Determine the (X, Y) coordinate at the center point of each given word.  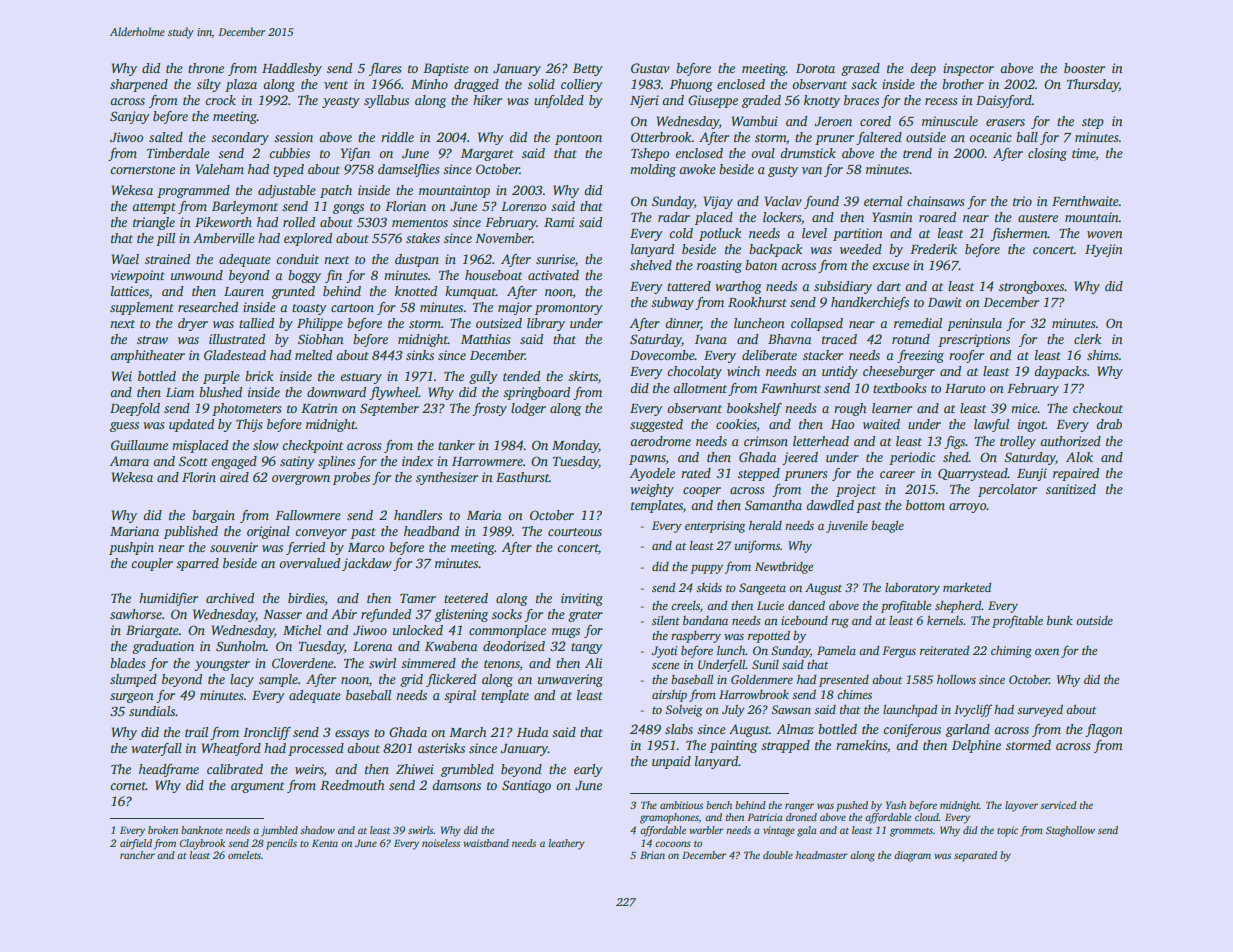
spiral (460, 696)
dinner (683, 324)
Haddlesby (292, 69)
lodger (528, 409)
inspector (968, 69)
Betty (588, 69)
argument (257, 787)
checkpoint (312, 446)
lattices (130, 291)
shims (1102, 355)
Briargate (152, 631)
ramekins (861, 745)
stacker (823, 355)
